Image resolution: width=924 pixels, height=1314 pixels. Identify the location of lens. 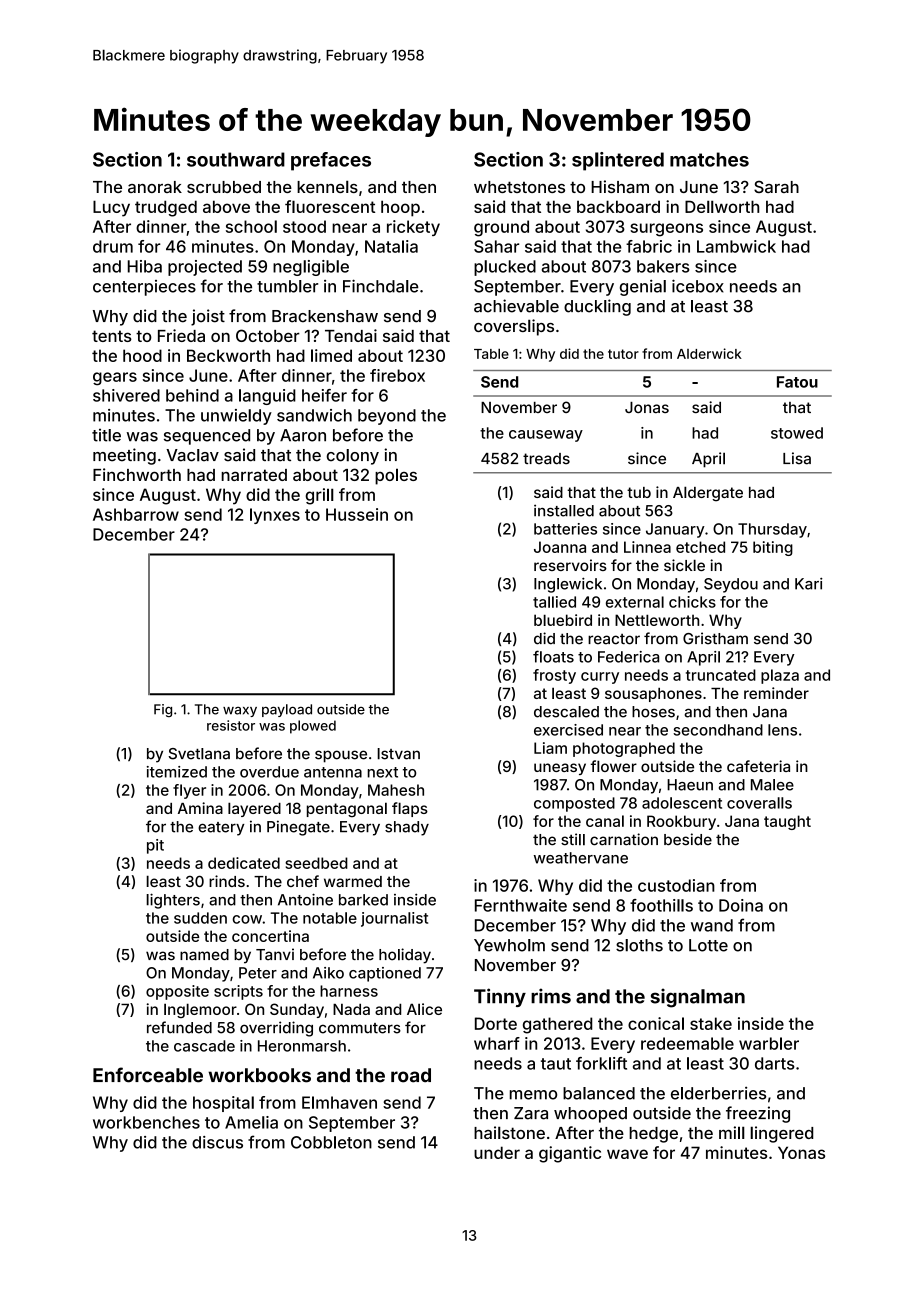
(782, 730).
